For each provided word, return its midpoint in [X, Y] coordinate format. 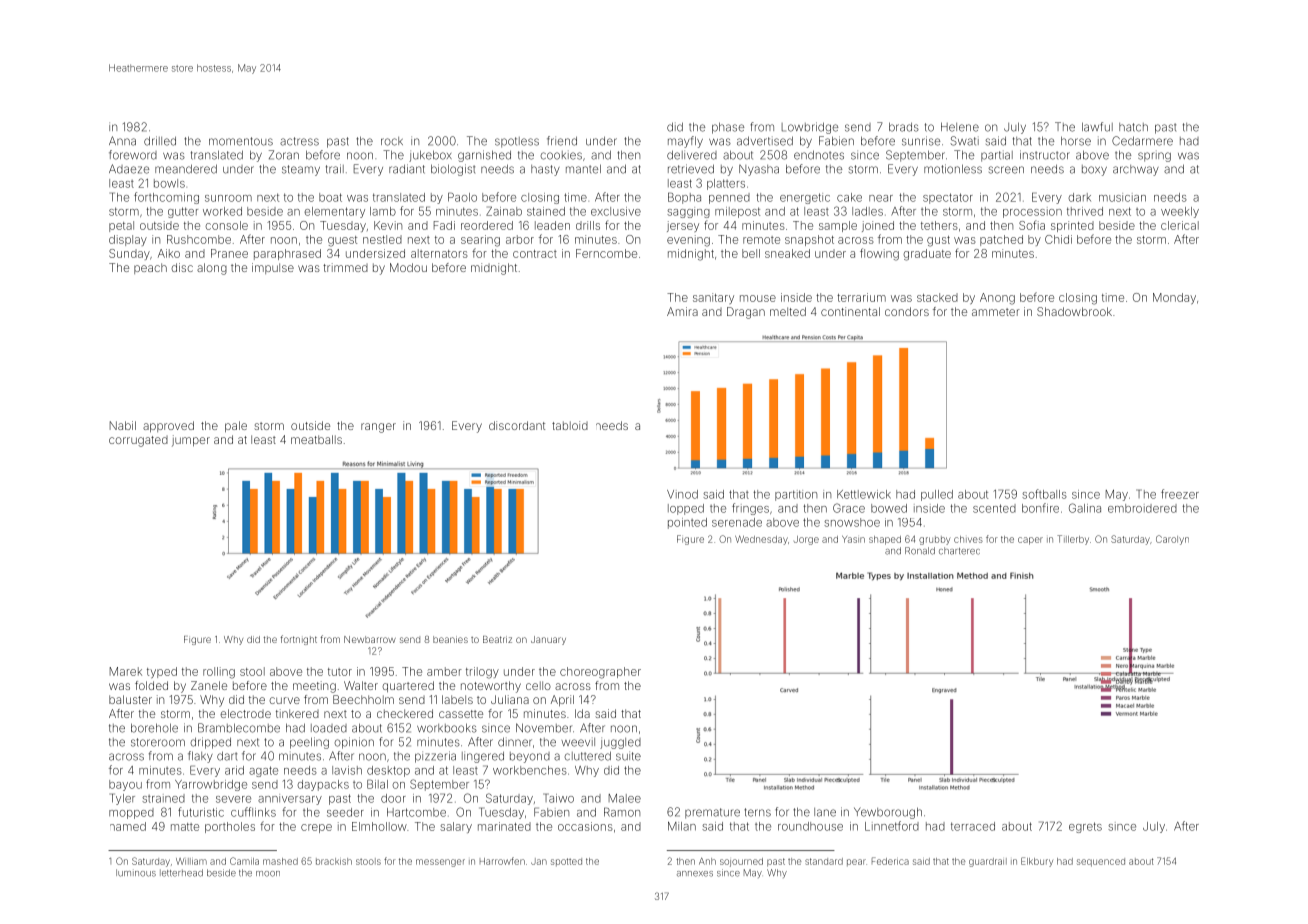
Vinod [682, 494]
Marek [126, 671]
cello [538, 685]
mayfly [685, 142]
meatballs [316, 439]
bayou [125, 785]
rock [392, 141]
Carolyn [1172, 540]
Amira [682, 311]
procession [1032, 212]
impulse [273, 268]
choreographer [600, 673]
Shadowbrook [1074, 311]
